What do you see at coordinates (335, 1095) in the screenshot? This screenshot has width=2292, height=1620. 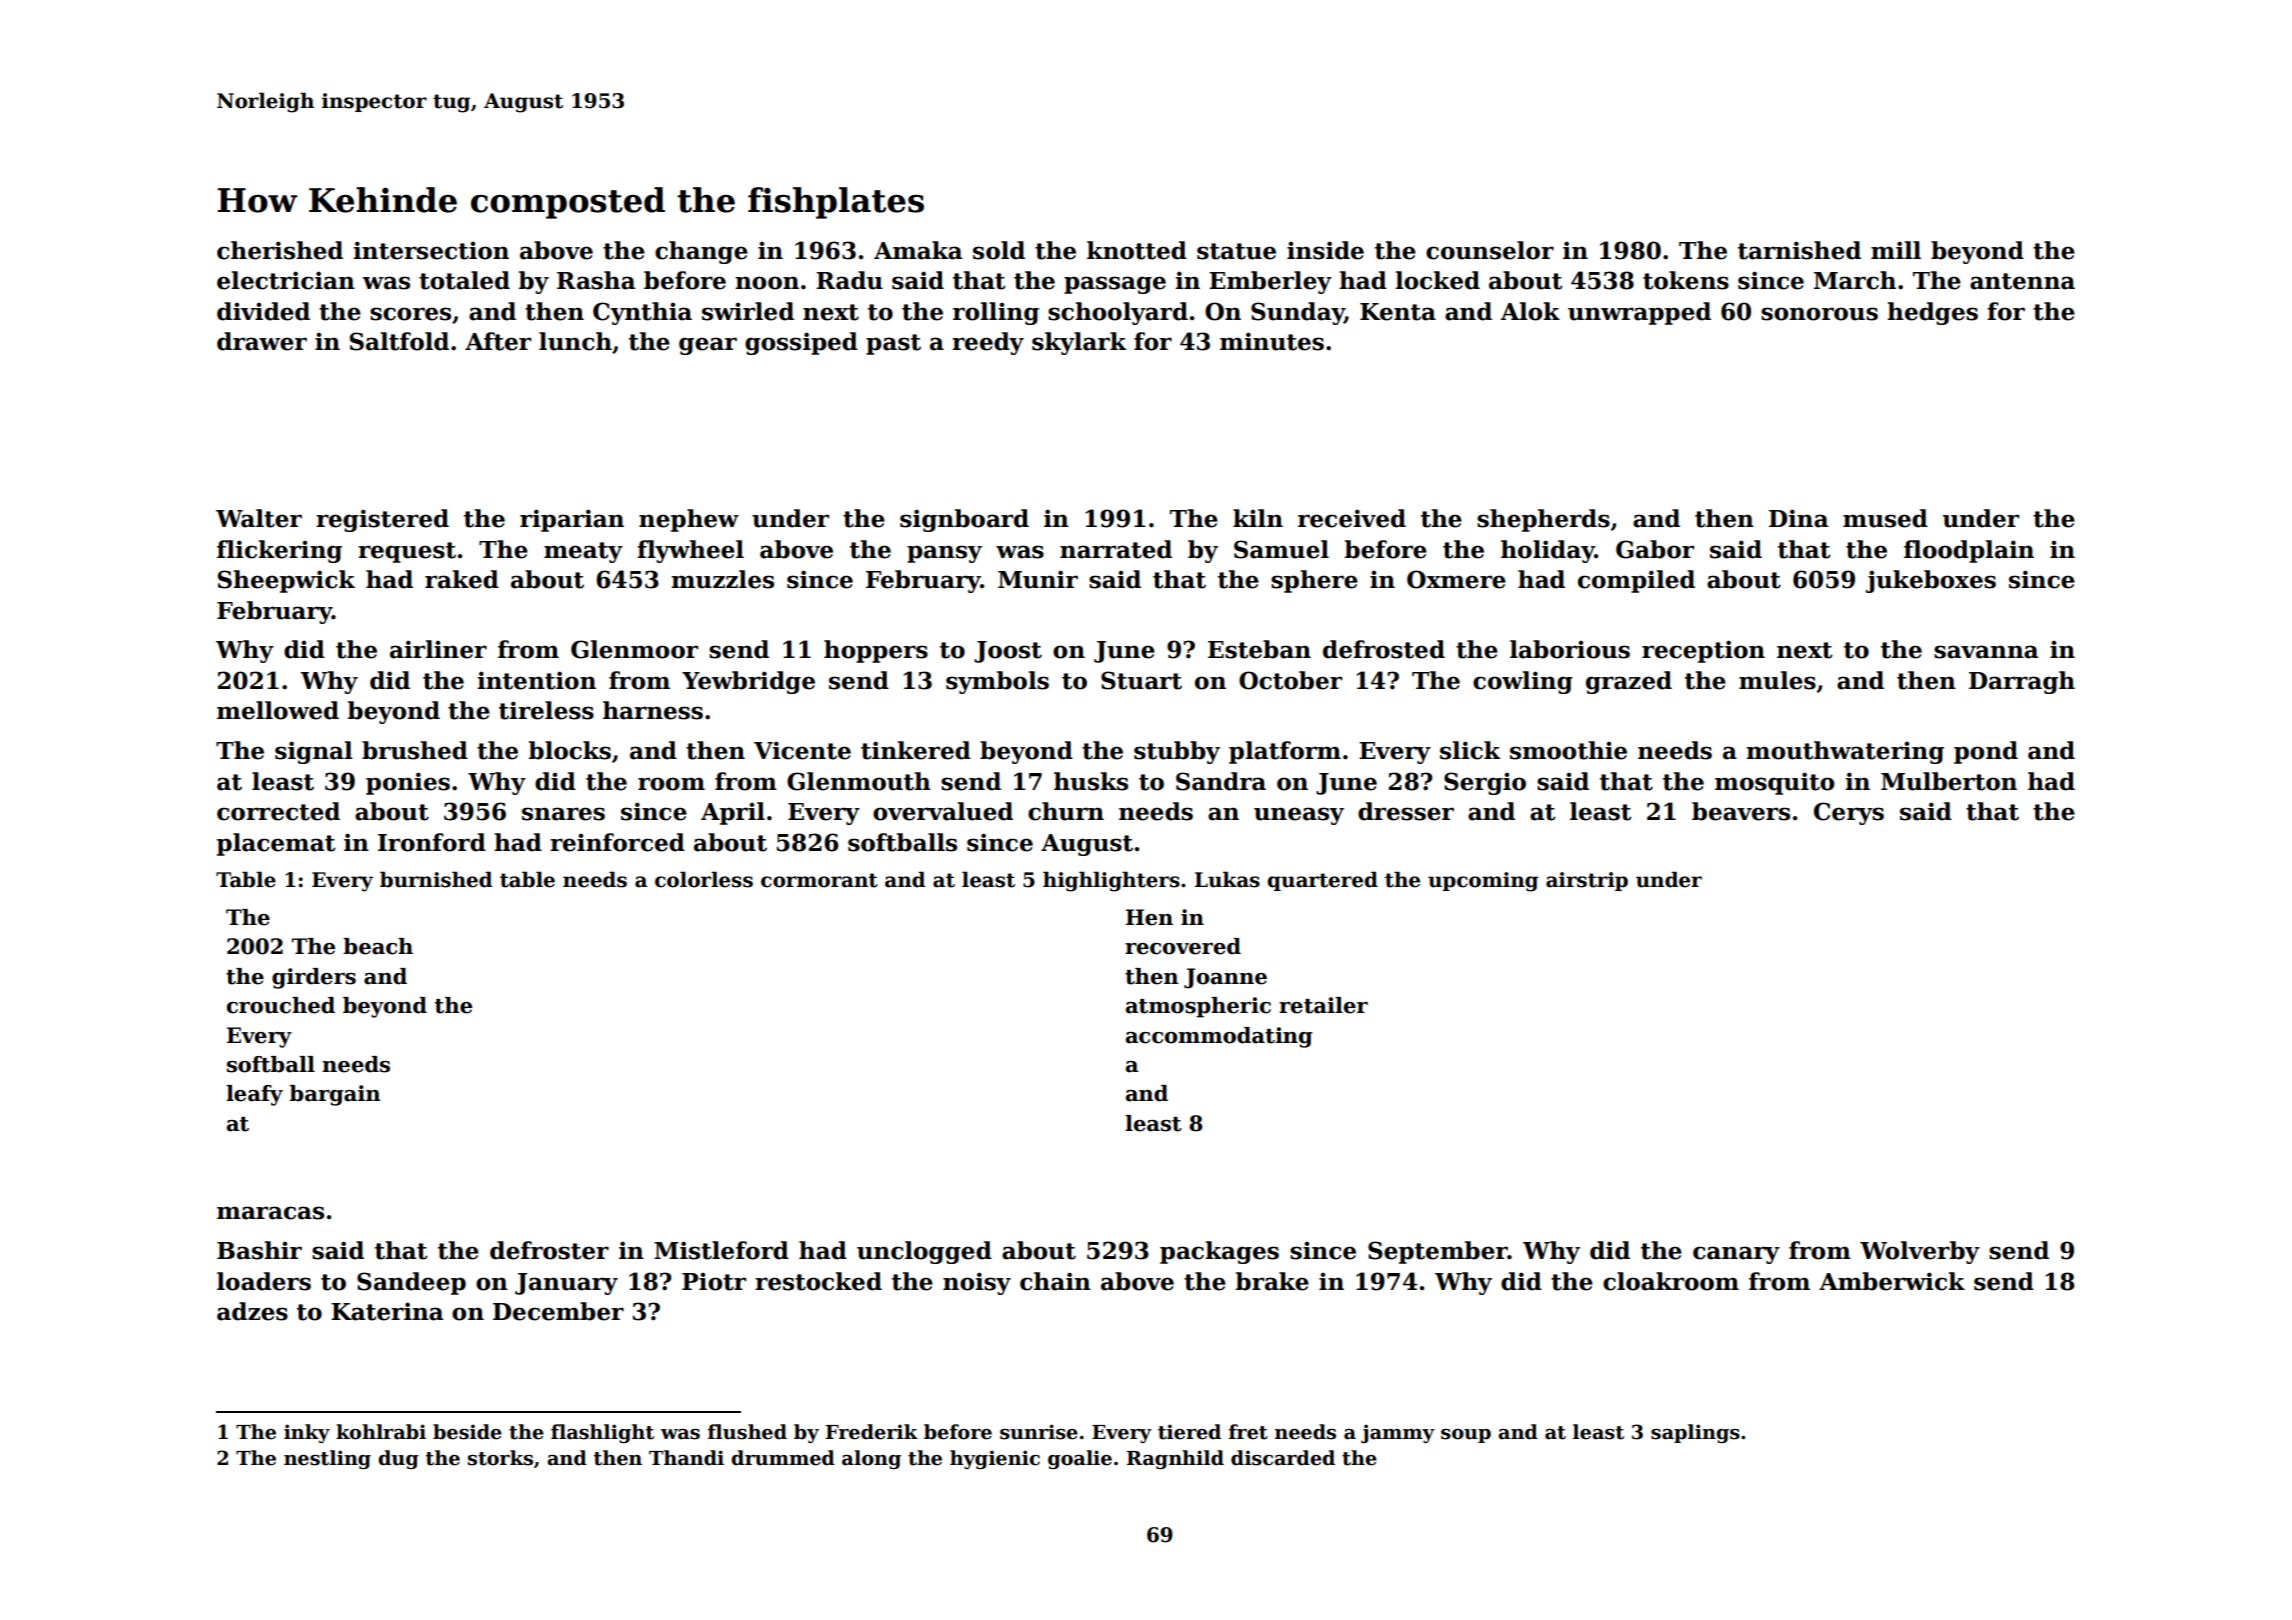 I see `bargain` at bounding box center [335, 1095].
